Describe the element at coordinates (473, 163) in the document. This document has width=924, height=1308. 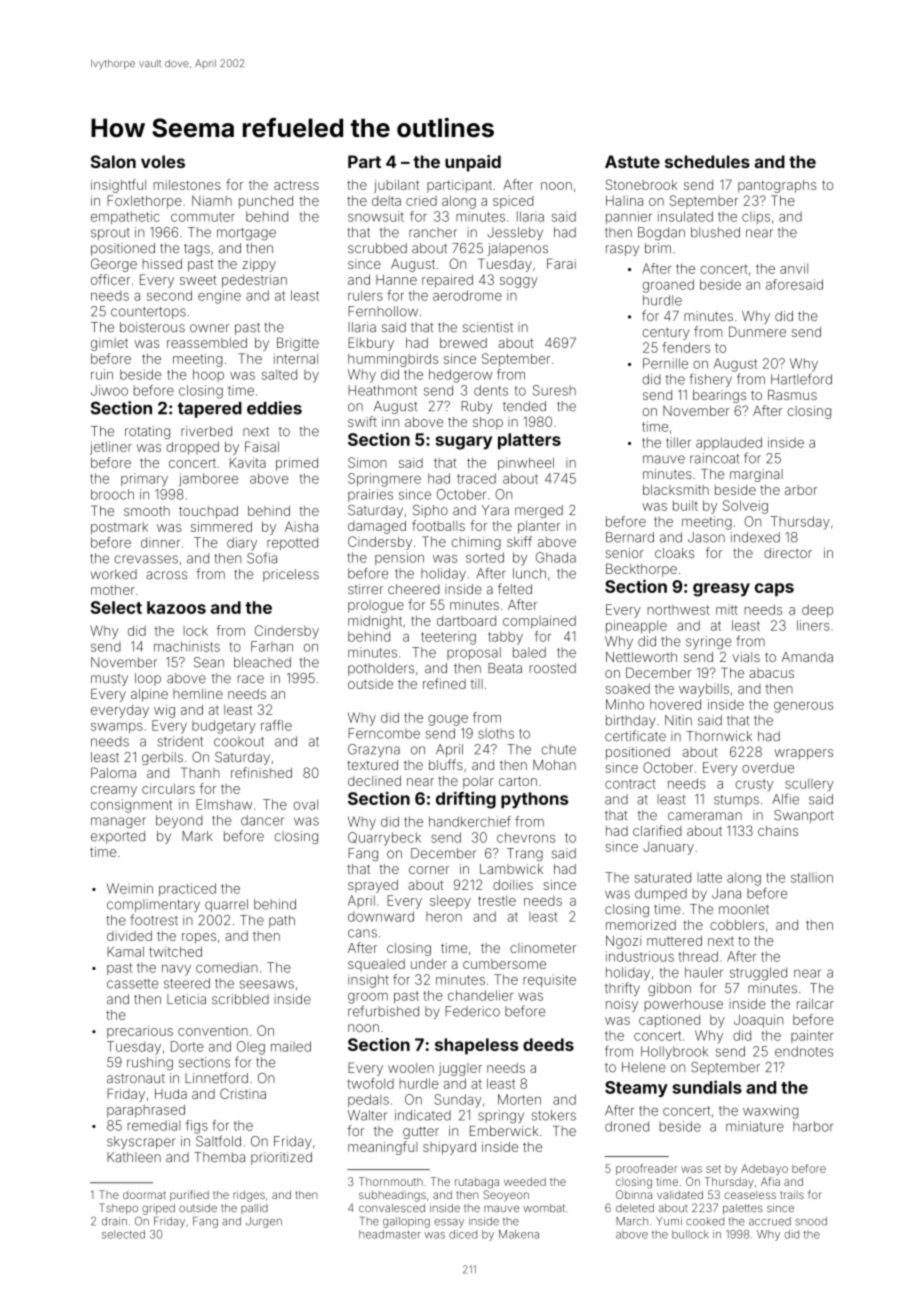
I see `unpaid` at that location.
